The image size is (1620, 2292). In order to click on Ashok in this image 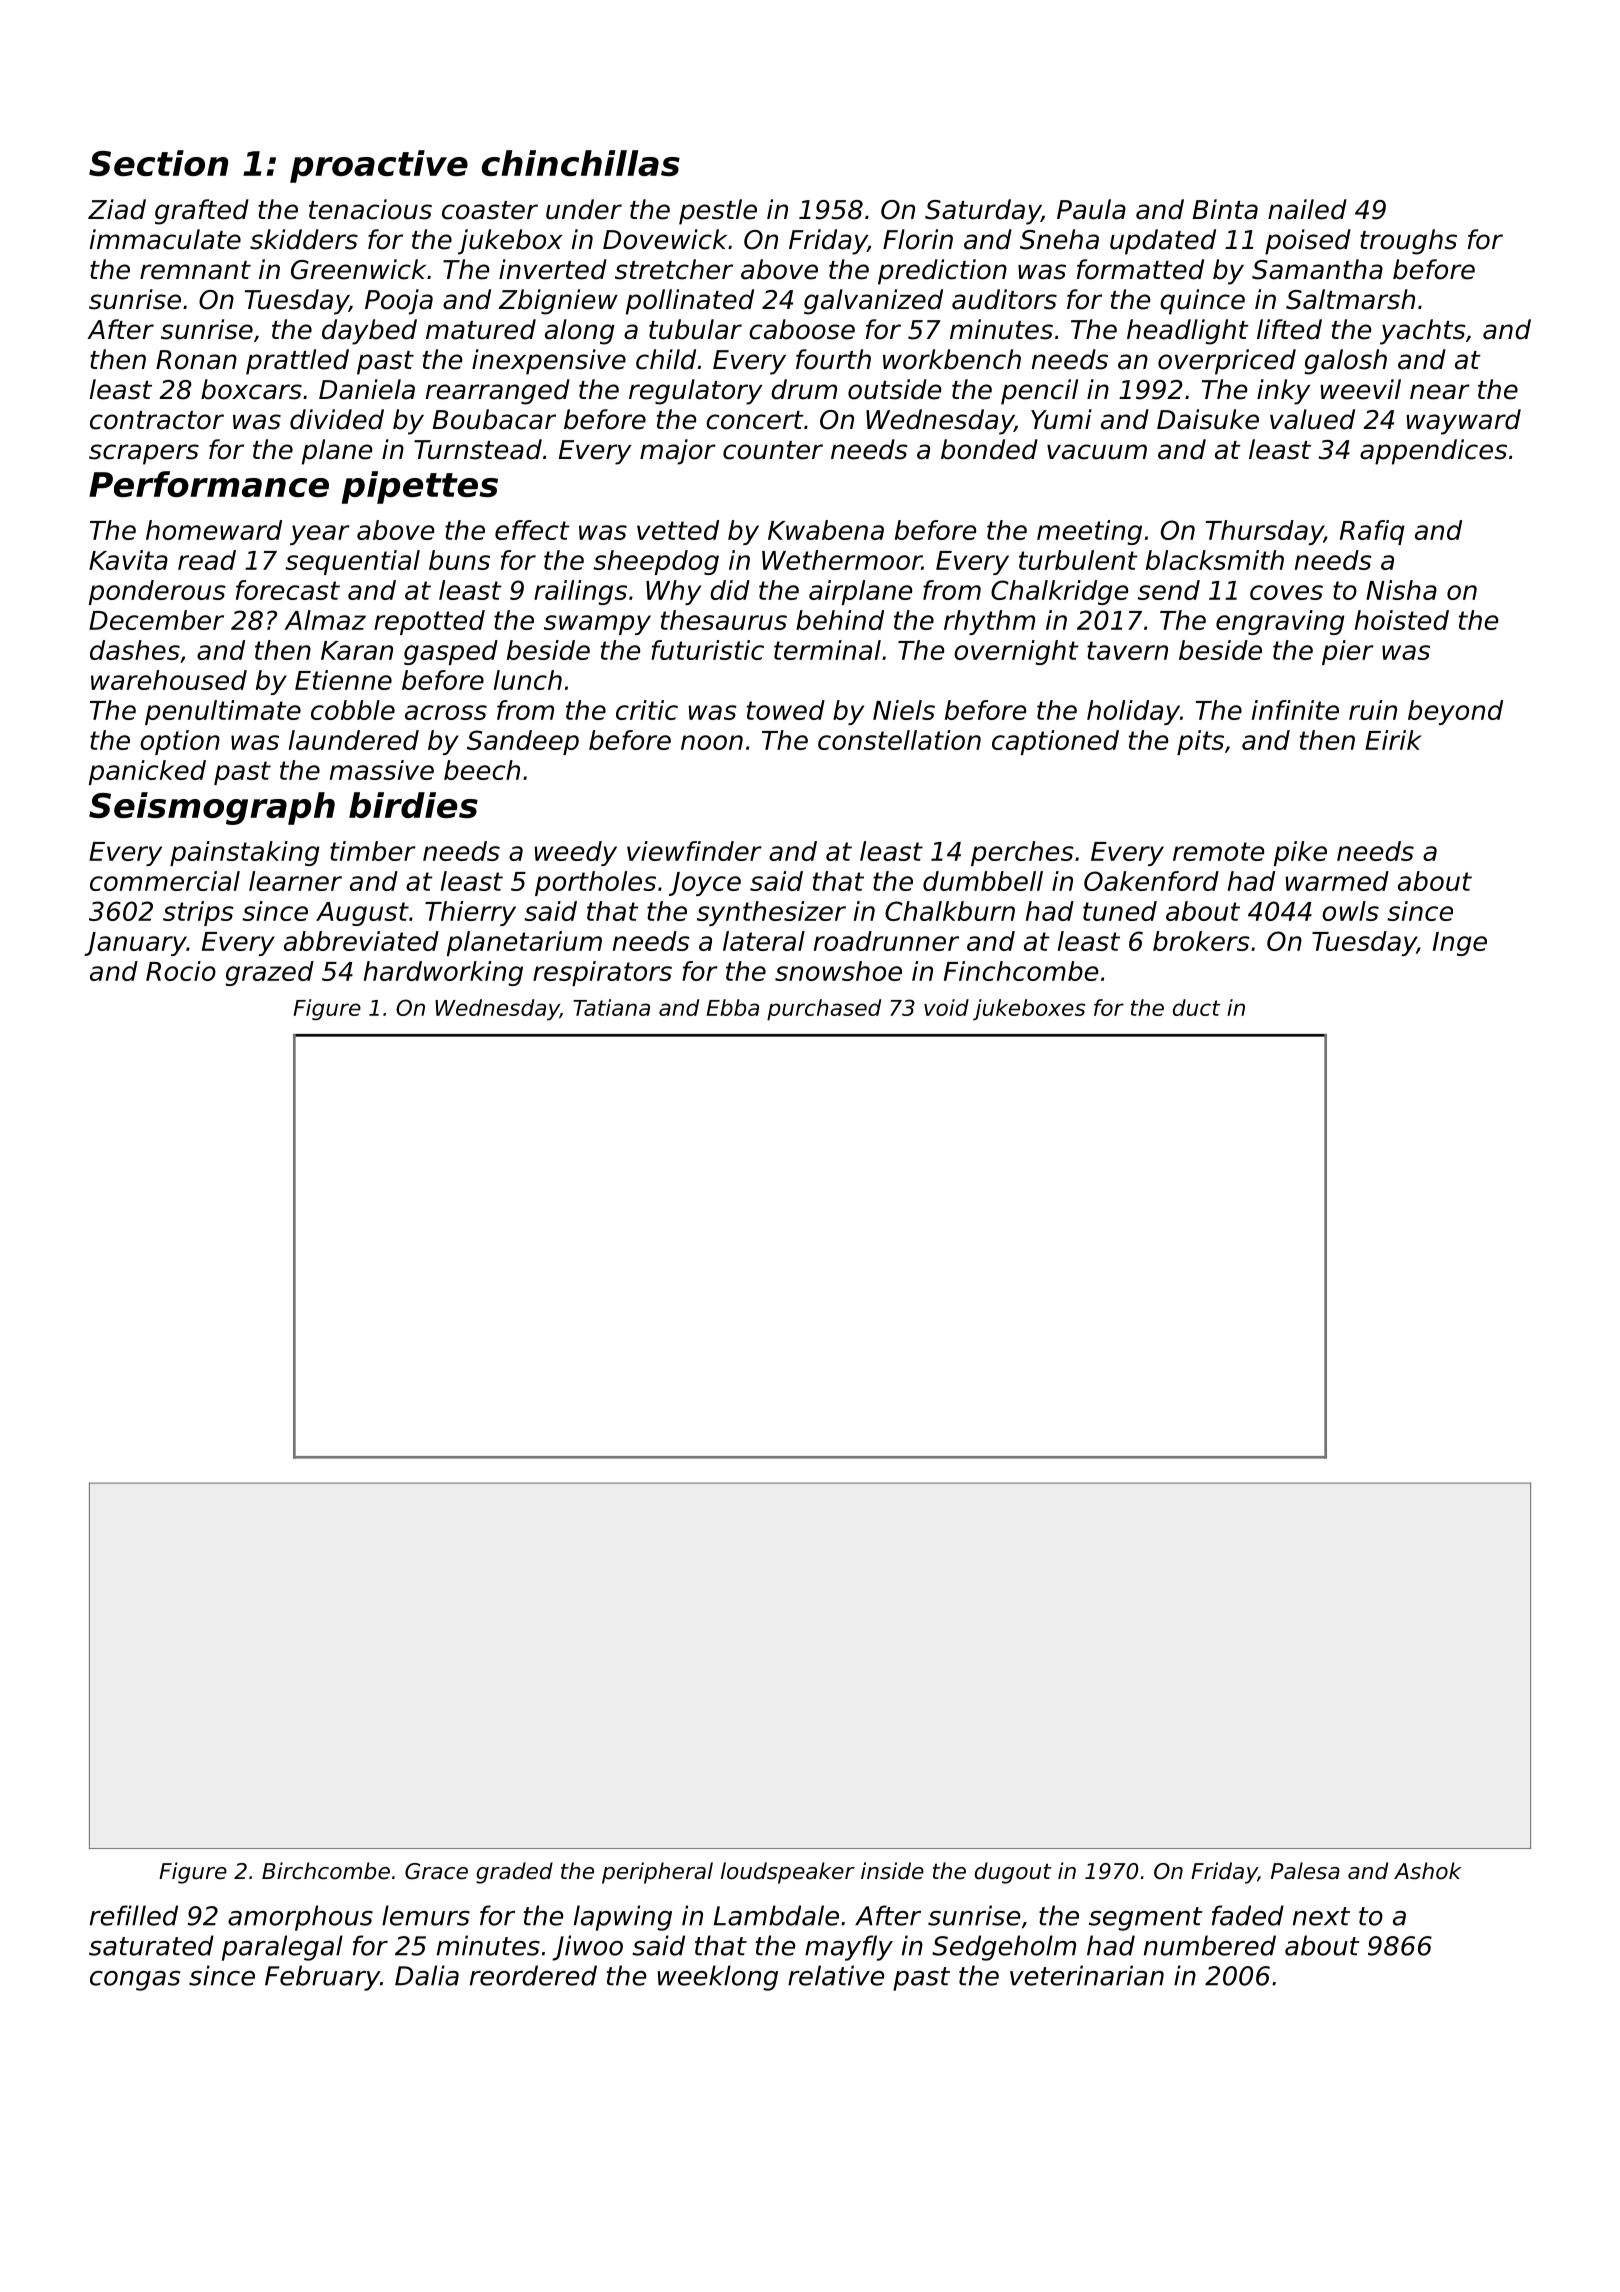, I will do `click(1427, 1871)`.
